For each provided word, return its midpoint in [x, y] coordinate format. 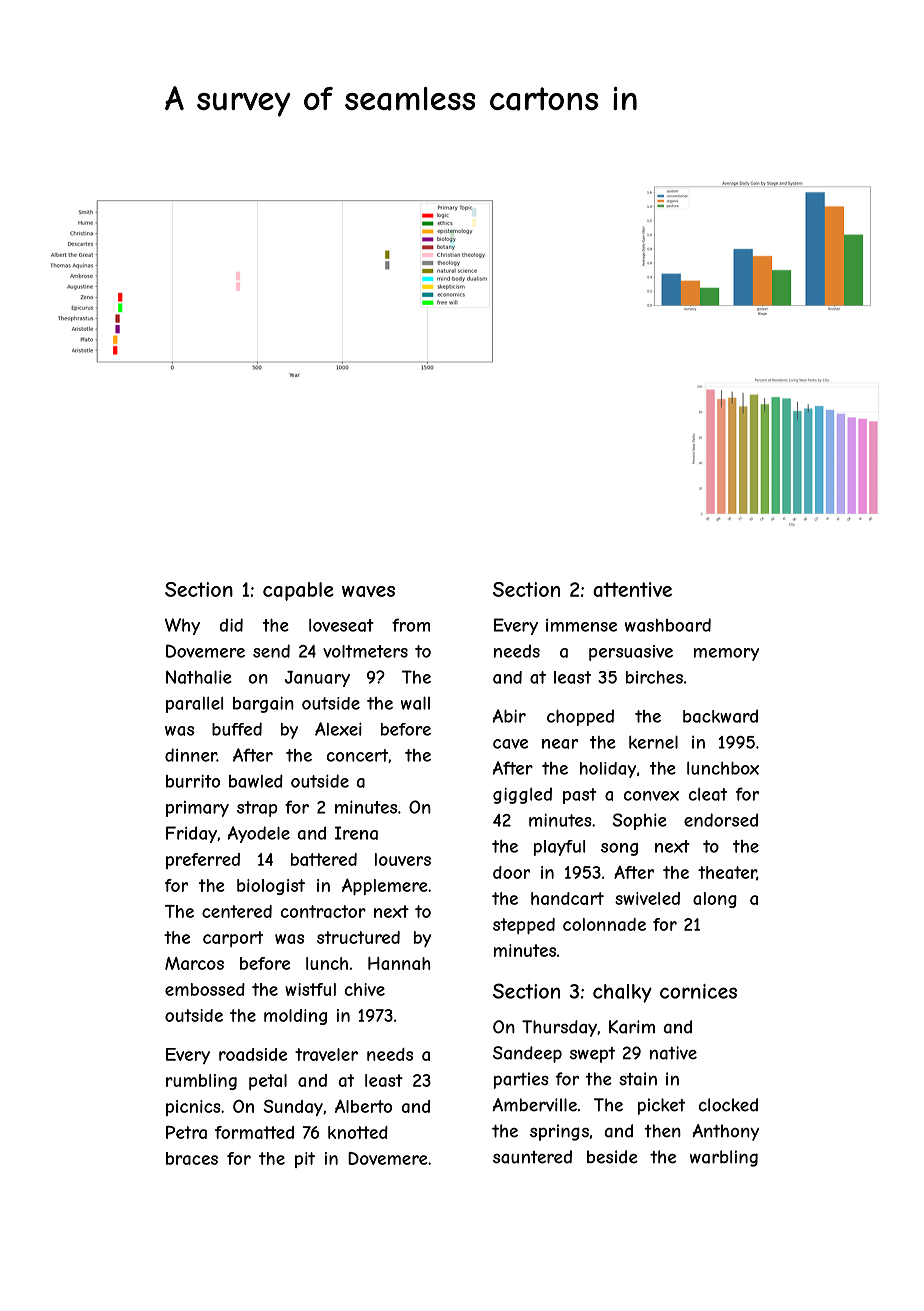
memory [726, 654]
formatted [254, 1132]
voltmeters [365, 651]
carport [233, 939]
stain [638, 1079]
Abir [509, 716]
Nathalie [199, 677]
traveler [326, 1054]
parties [521, 1080]
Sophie [639, 821]
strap [257, 809]
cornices [698, 991]
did [231, 625]
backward [720, 716]
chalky [622, 993]
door [511, 872]
